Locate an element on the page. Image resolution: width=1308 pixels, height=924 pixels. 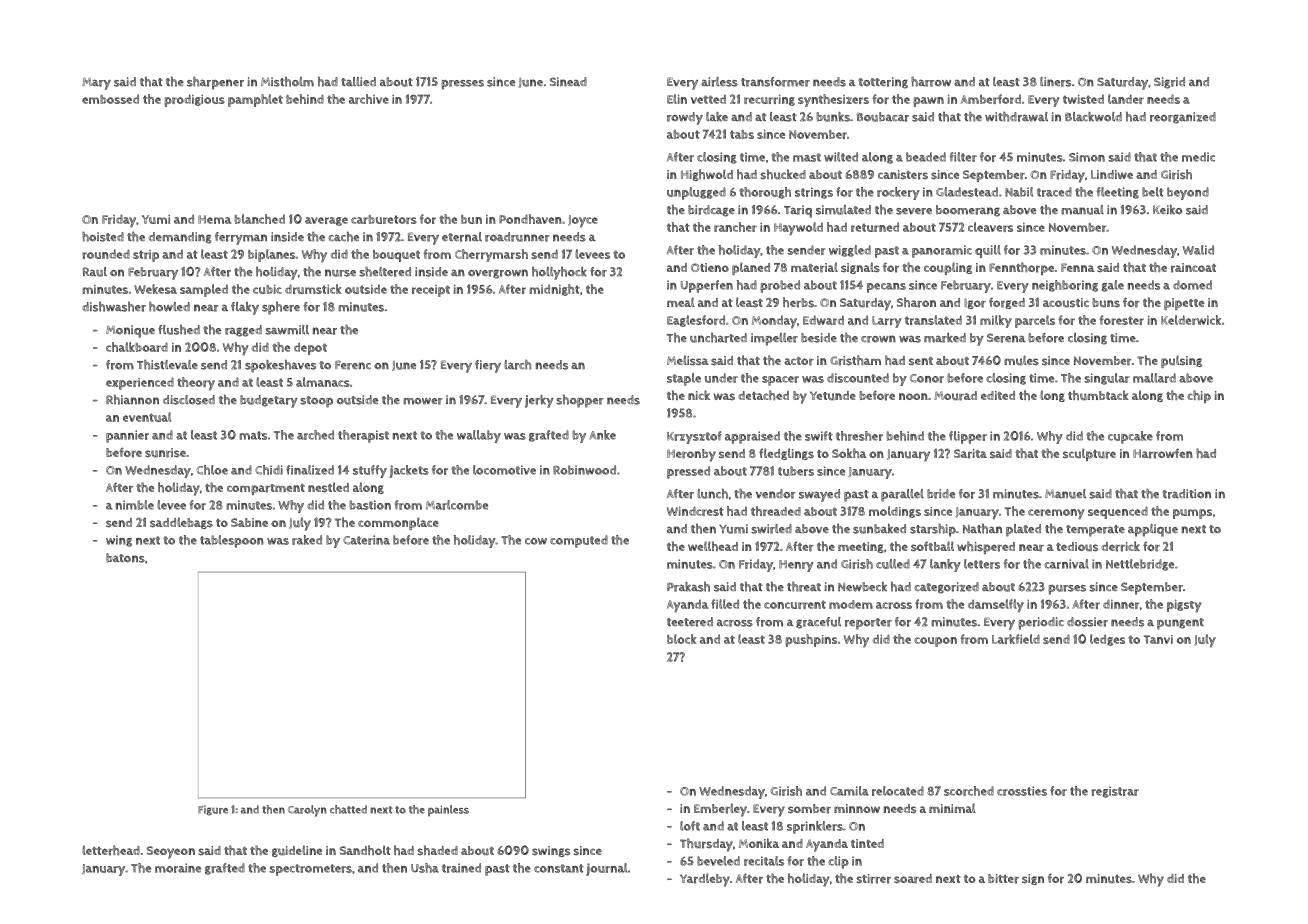
planed is located at coordinates (751, 268).
